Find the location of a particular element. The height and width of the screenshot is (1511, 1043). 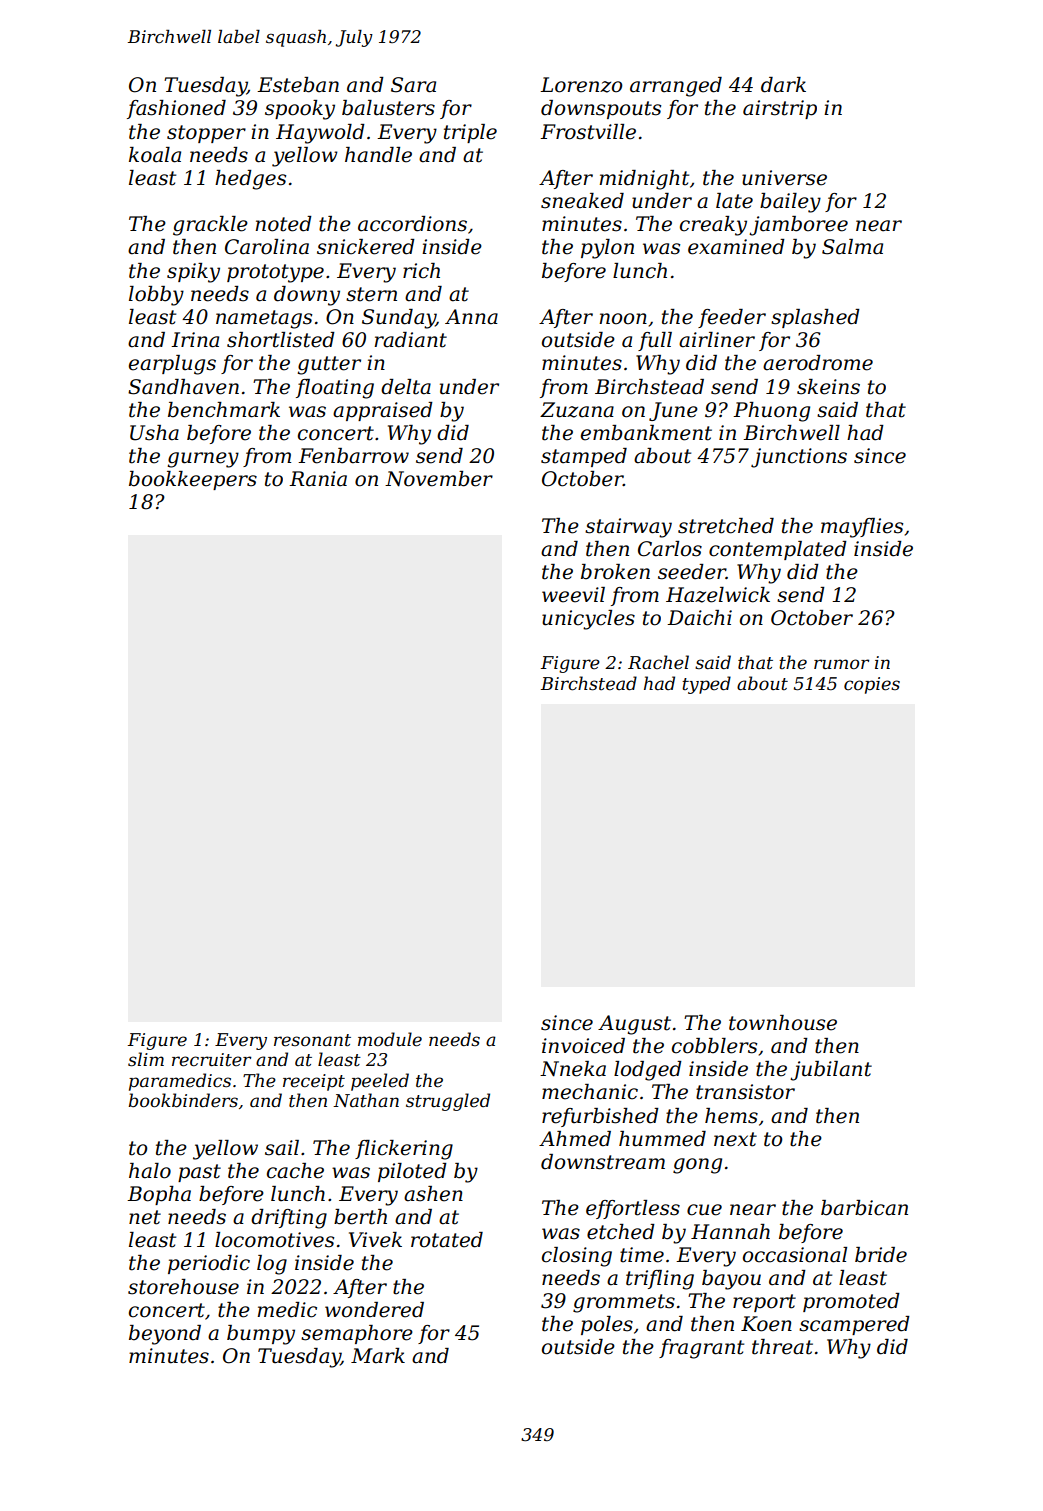

unicycles is located at coordinates (588, 620).
